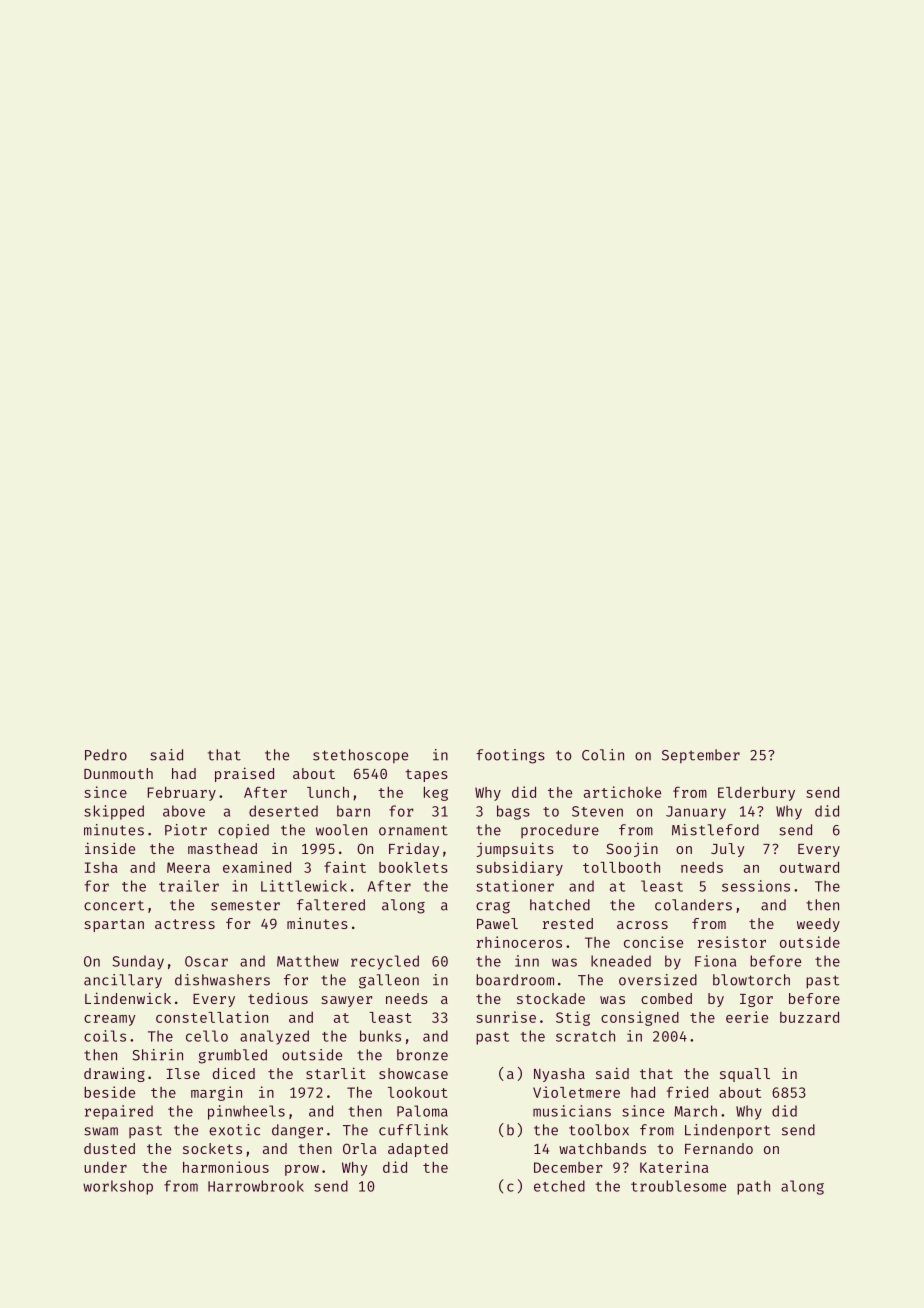 Image resolution: width=924 pixels, height=1308 pixels. What do you see at coordinates (331, 905) in the image?
I see `faltered` at bounding box center [331, 905].
